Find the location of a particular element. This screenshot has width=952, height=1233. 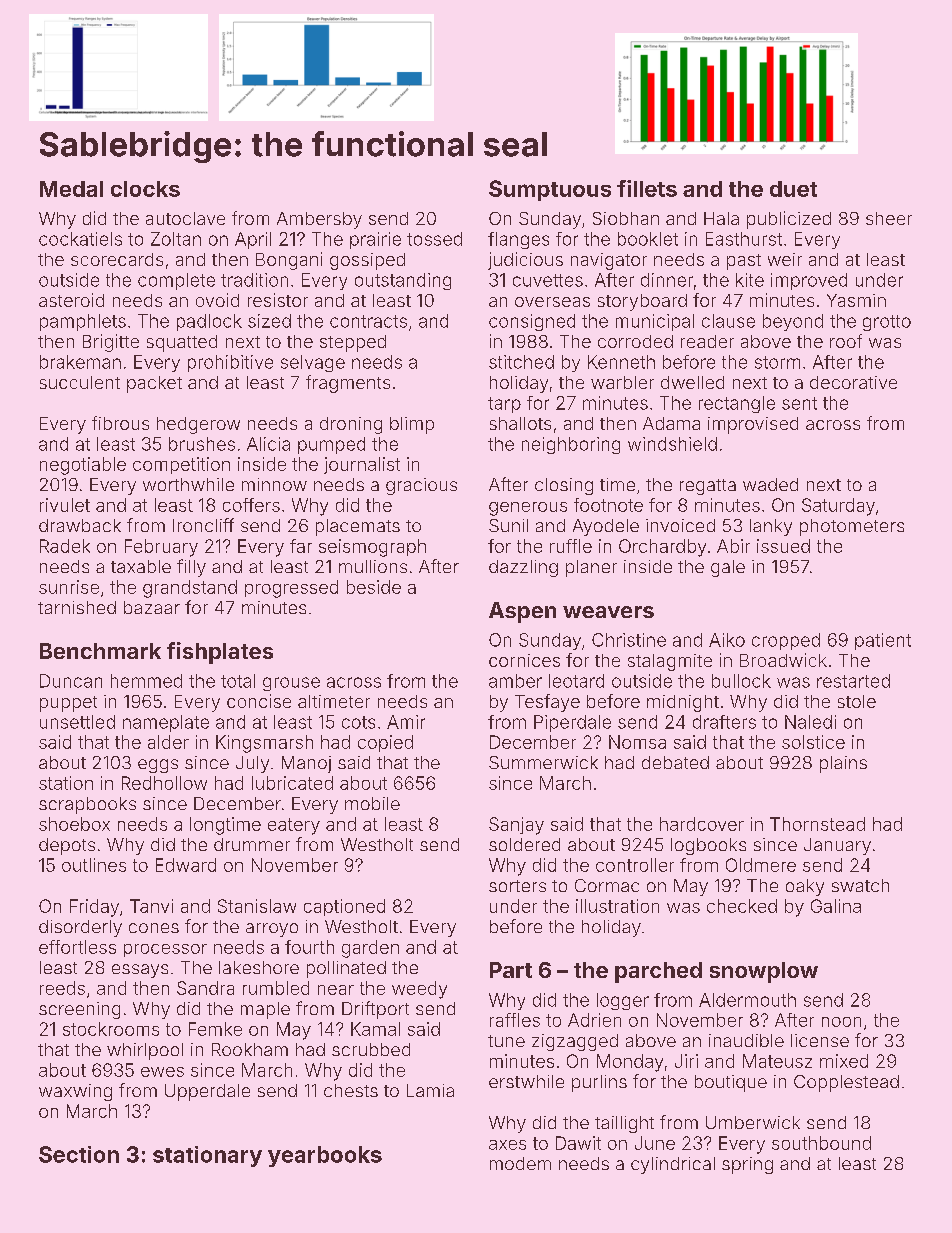

chests is located at coordinates (351, 1090).
